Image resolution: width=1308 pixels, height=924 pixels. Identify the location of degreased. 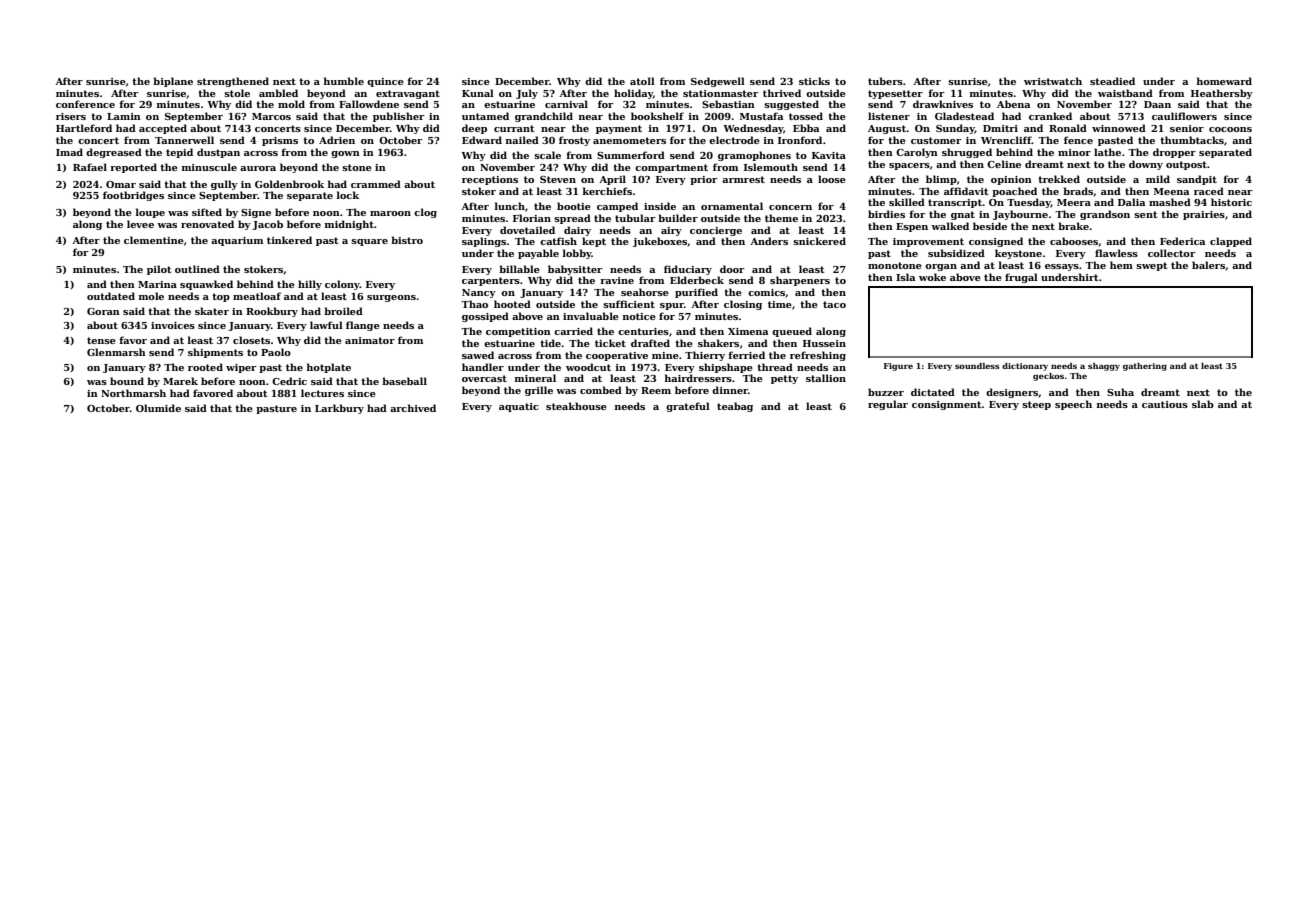
(114, 153).
